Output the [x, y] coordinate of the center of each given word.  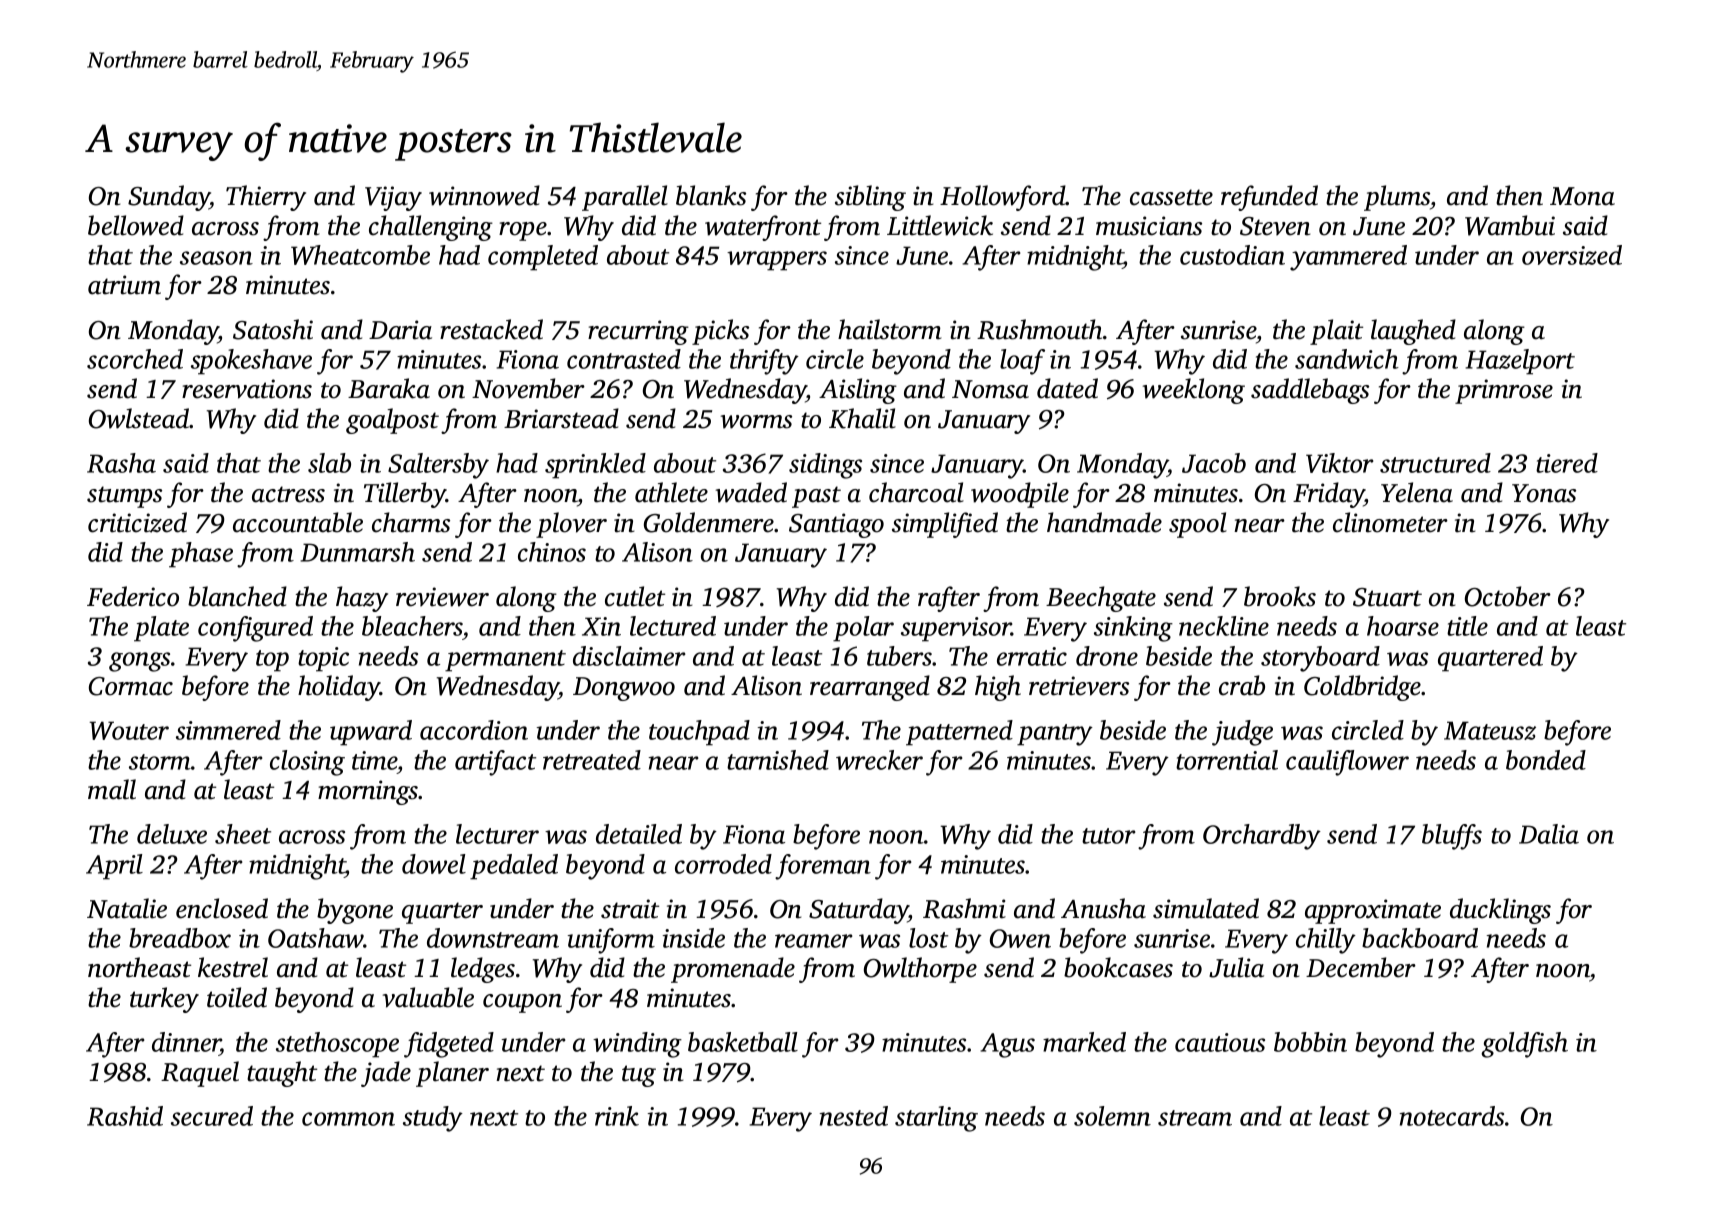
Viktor [1340, 463]
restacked [491, 329]
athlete [671, 492]
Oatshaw [316, 938]
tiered [1567, 463]
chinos [552, 552]
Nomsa [990, 389]
